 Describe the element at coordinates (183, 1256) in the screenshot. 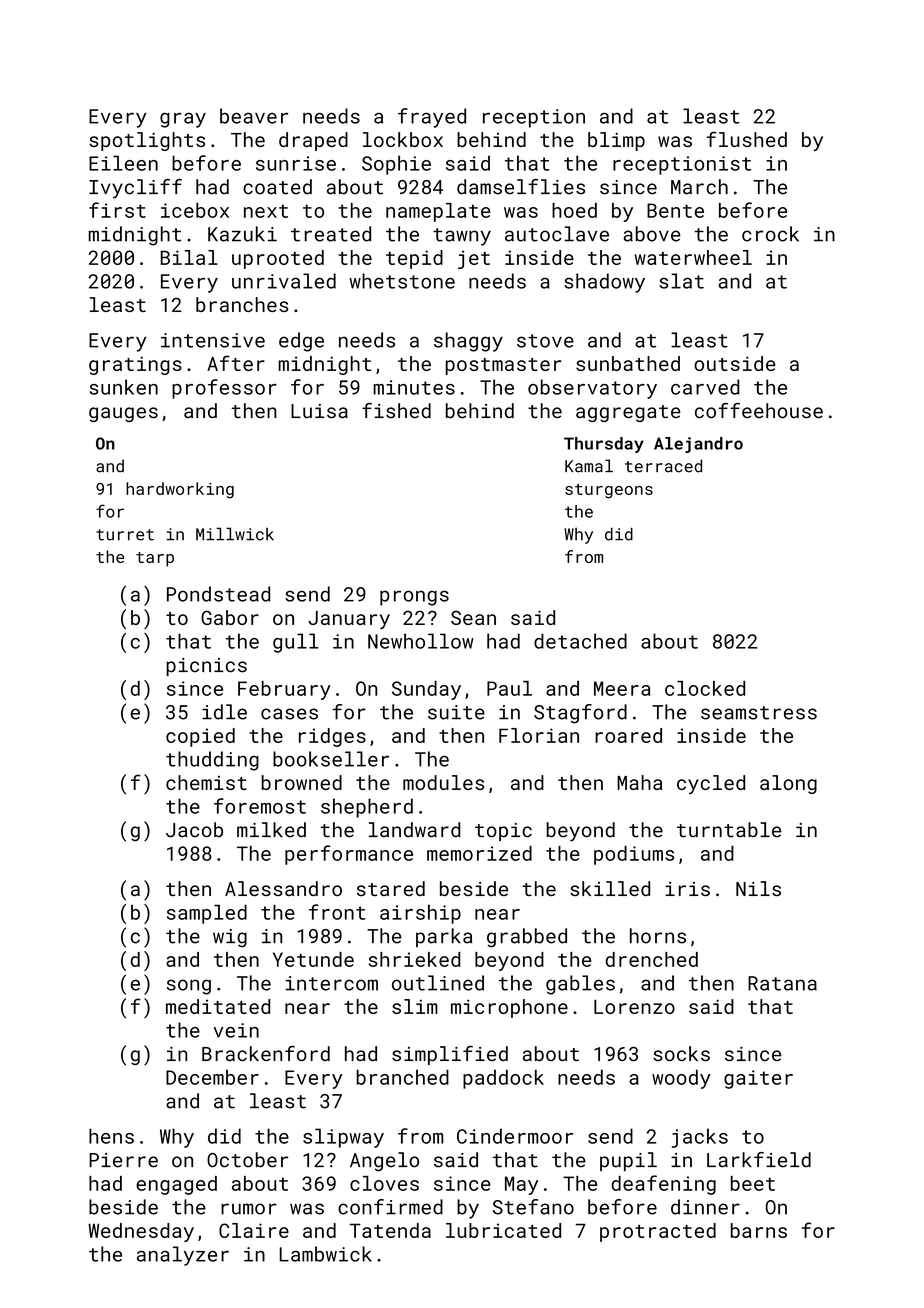

I see `analyzer` at that location.
